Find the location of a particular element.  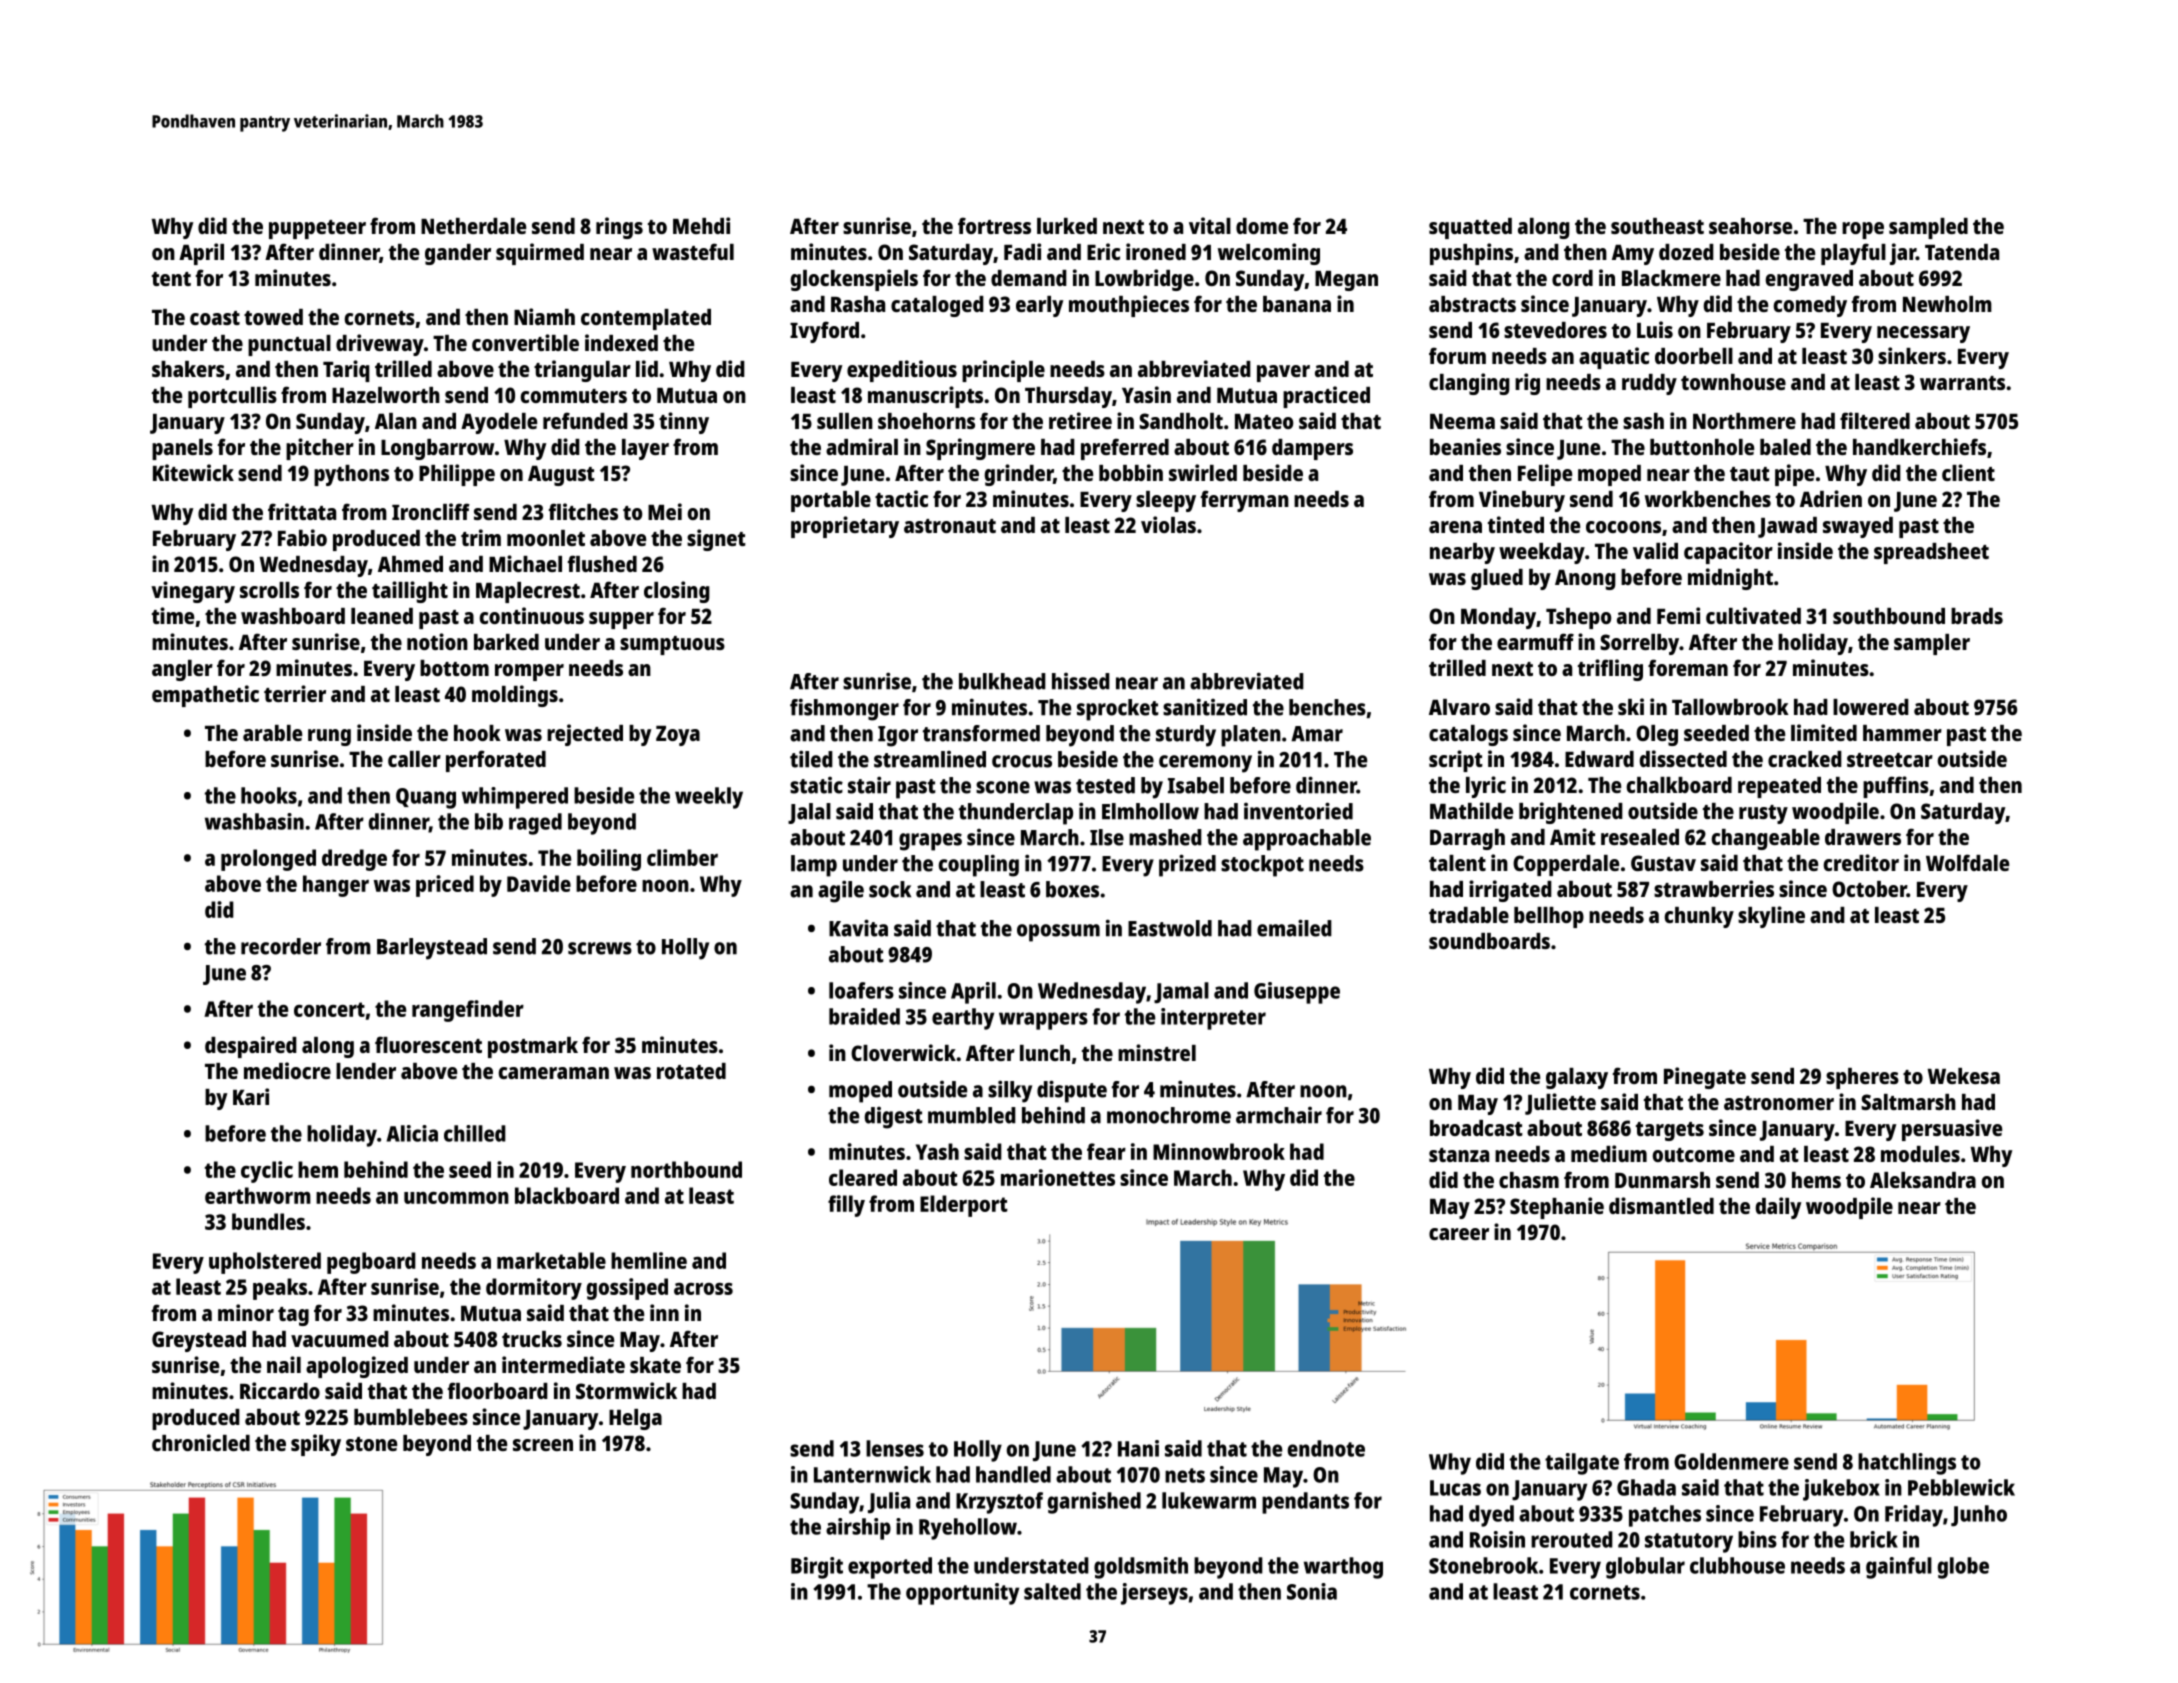

chronicled is located at coordinates (201, 1442).
